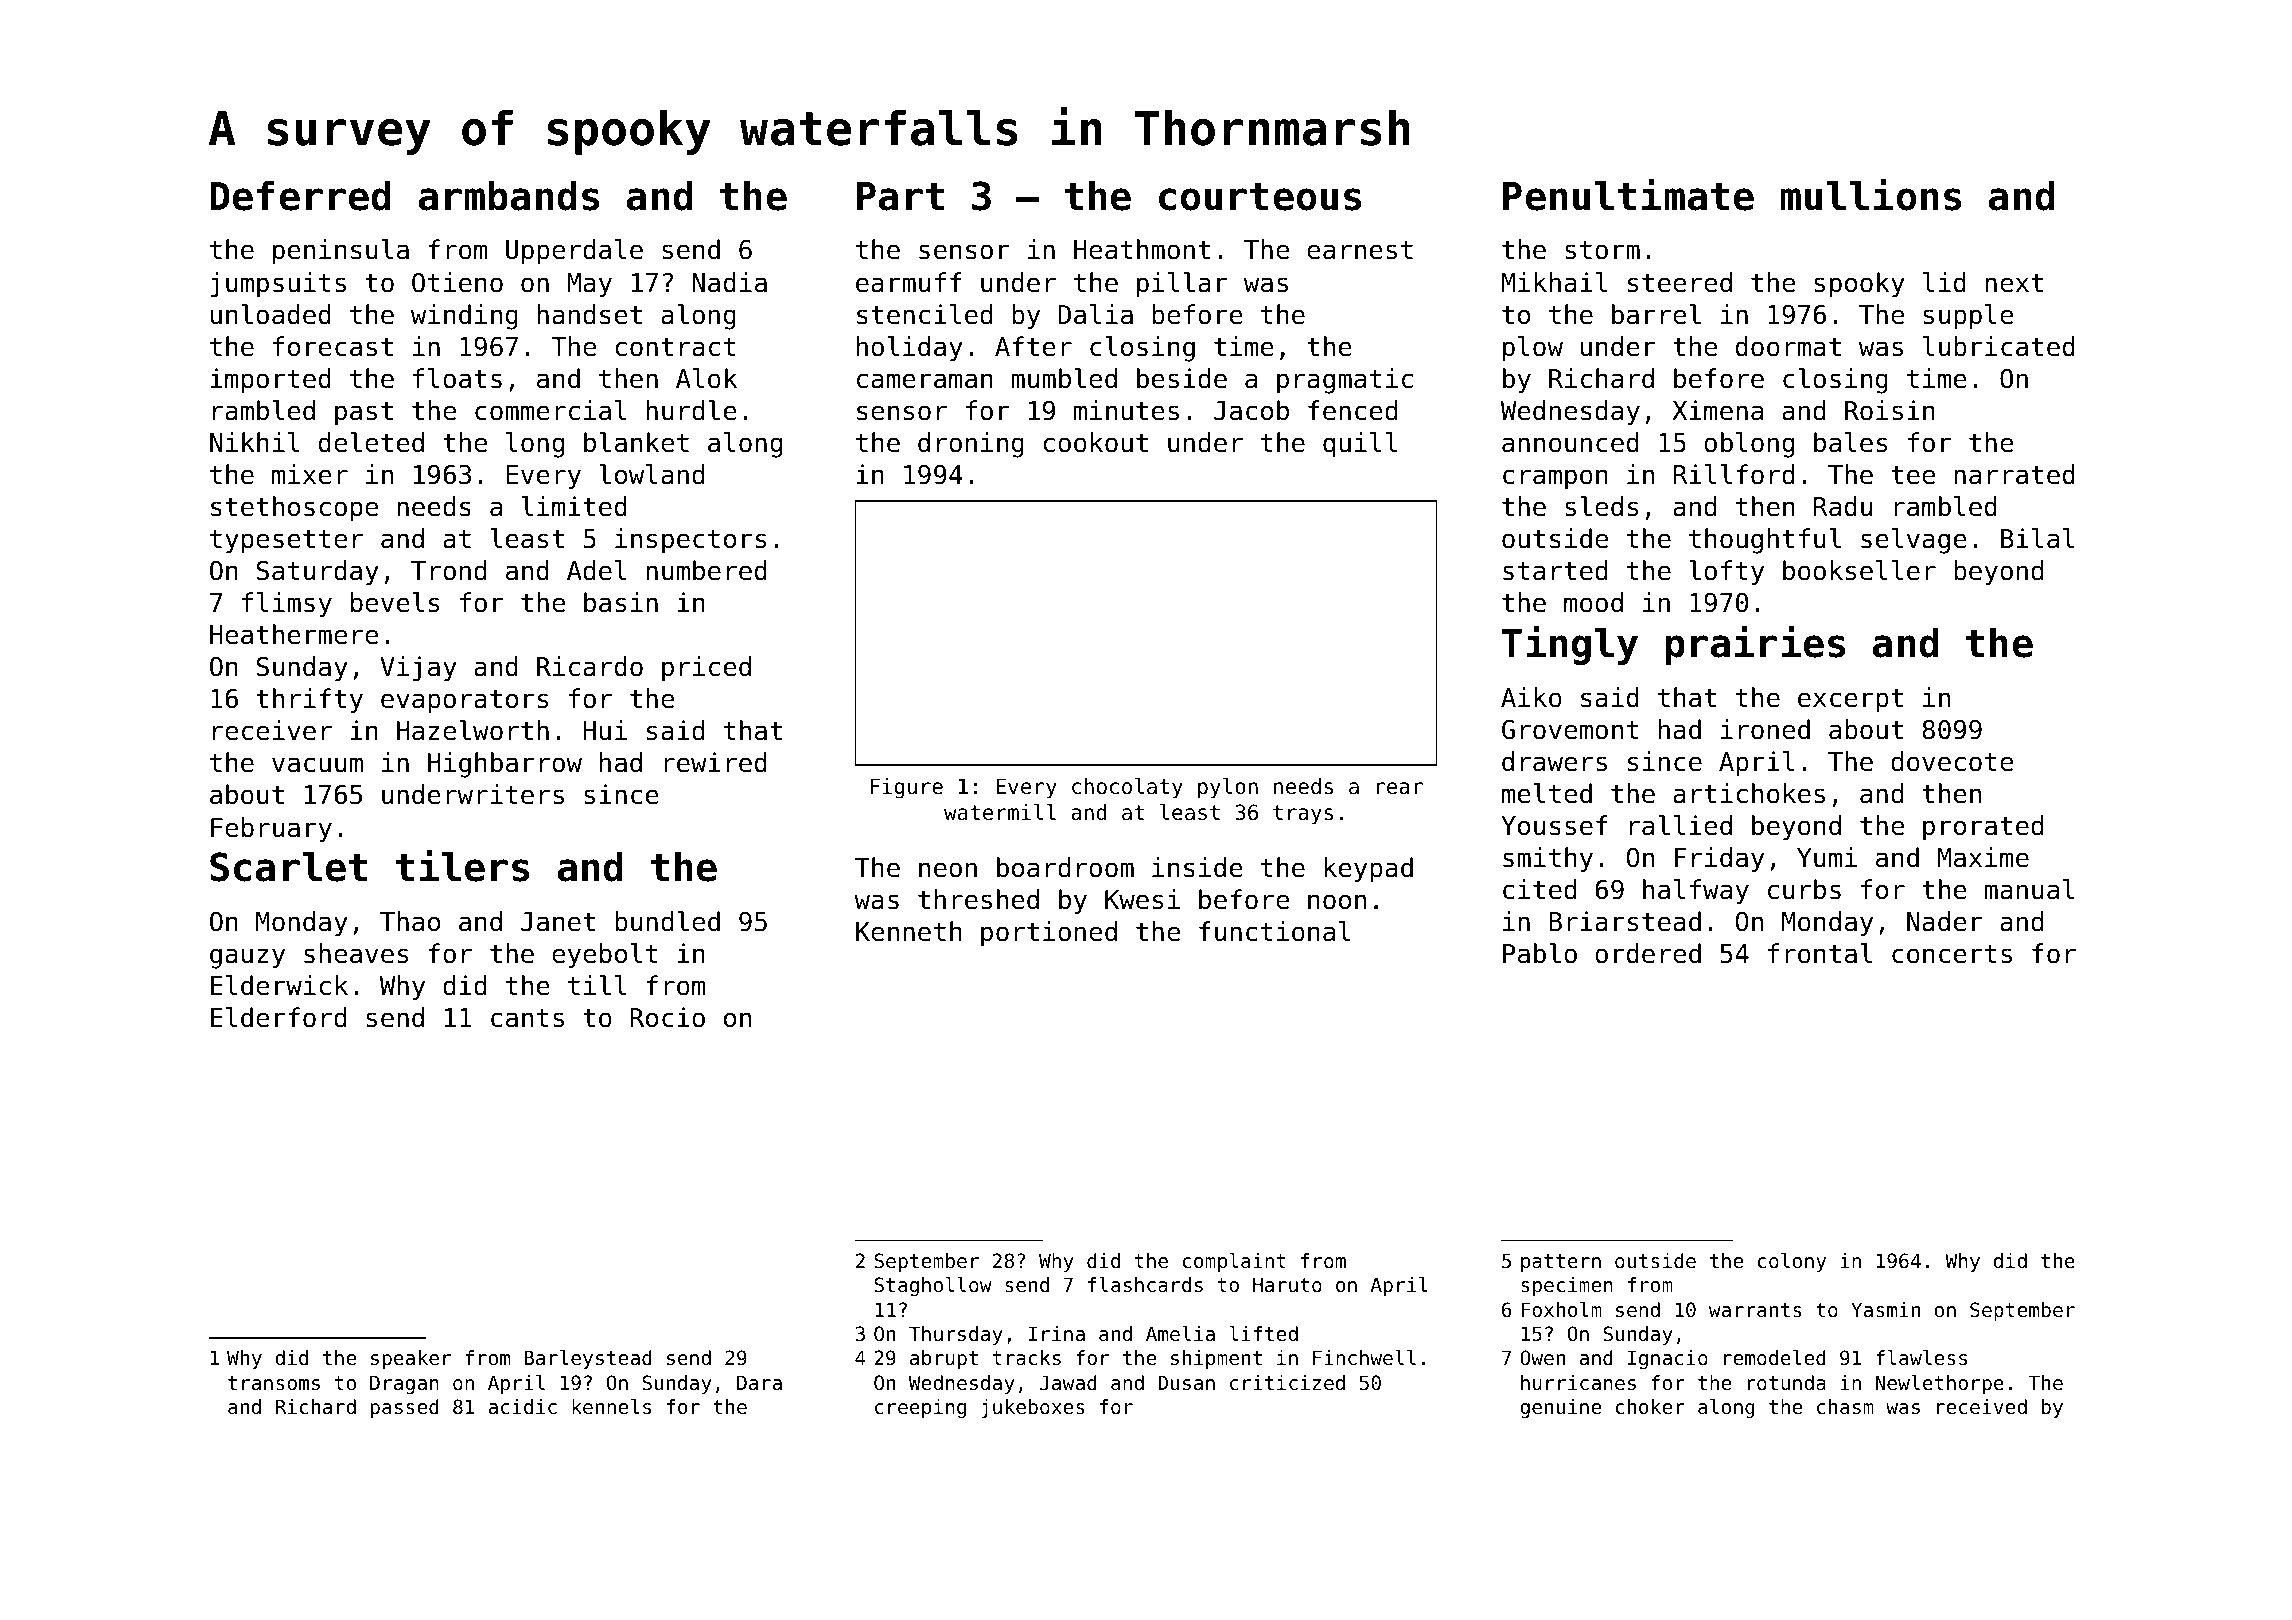 This screenshot has width=2292, height=1620. What do you see at coordinates (300, 195) in the screenshot?
I see `Deferred` at bounding box center [300, 195].
